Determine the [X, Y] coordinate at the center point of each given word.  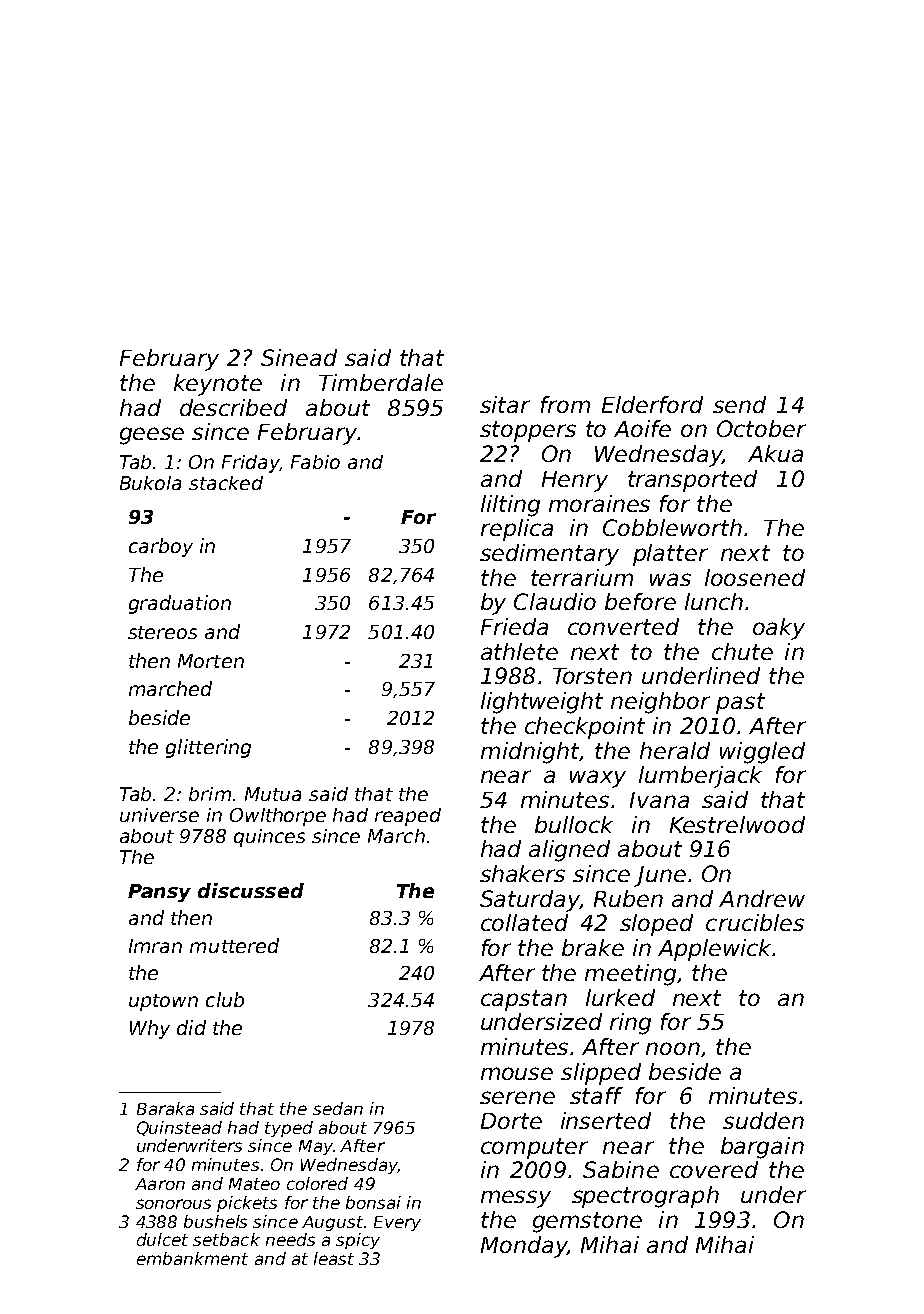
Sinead [299, 357]
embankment [192, 1258]
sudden [763, 1120]
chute [742, 651]
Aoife [642, 428]
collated [524, 922]
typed [289, 1129]
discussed [251, 890]
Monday [524, 1247]
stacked [226, 483]
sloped [656, 925]
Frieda [514, 626]
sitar [505, 404]
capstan [524, 1000]
